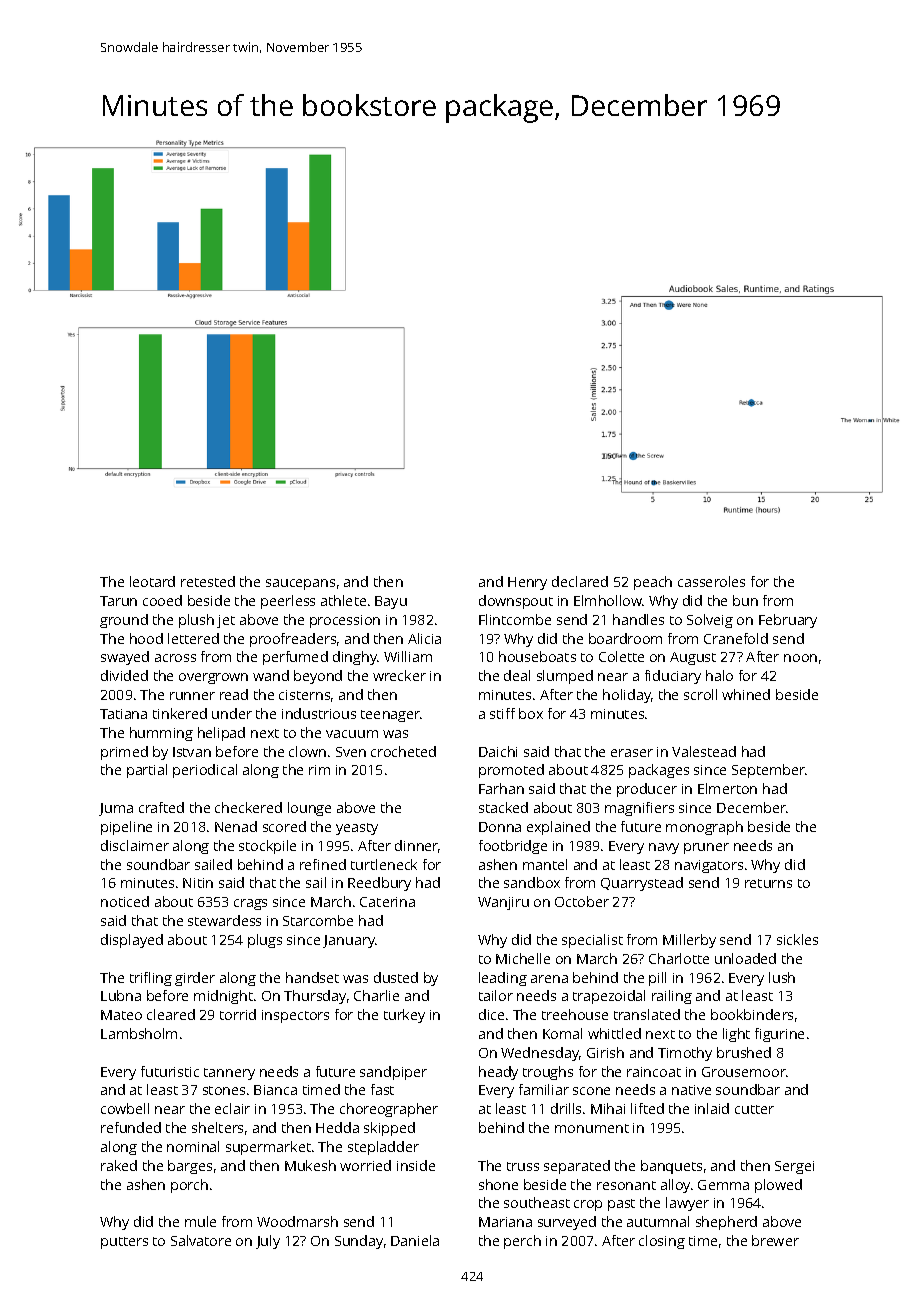 The image size is (924, 1308). Describe the element at coordinates (522, 1242) in the screenshot. I see `perch` at that location.
